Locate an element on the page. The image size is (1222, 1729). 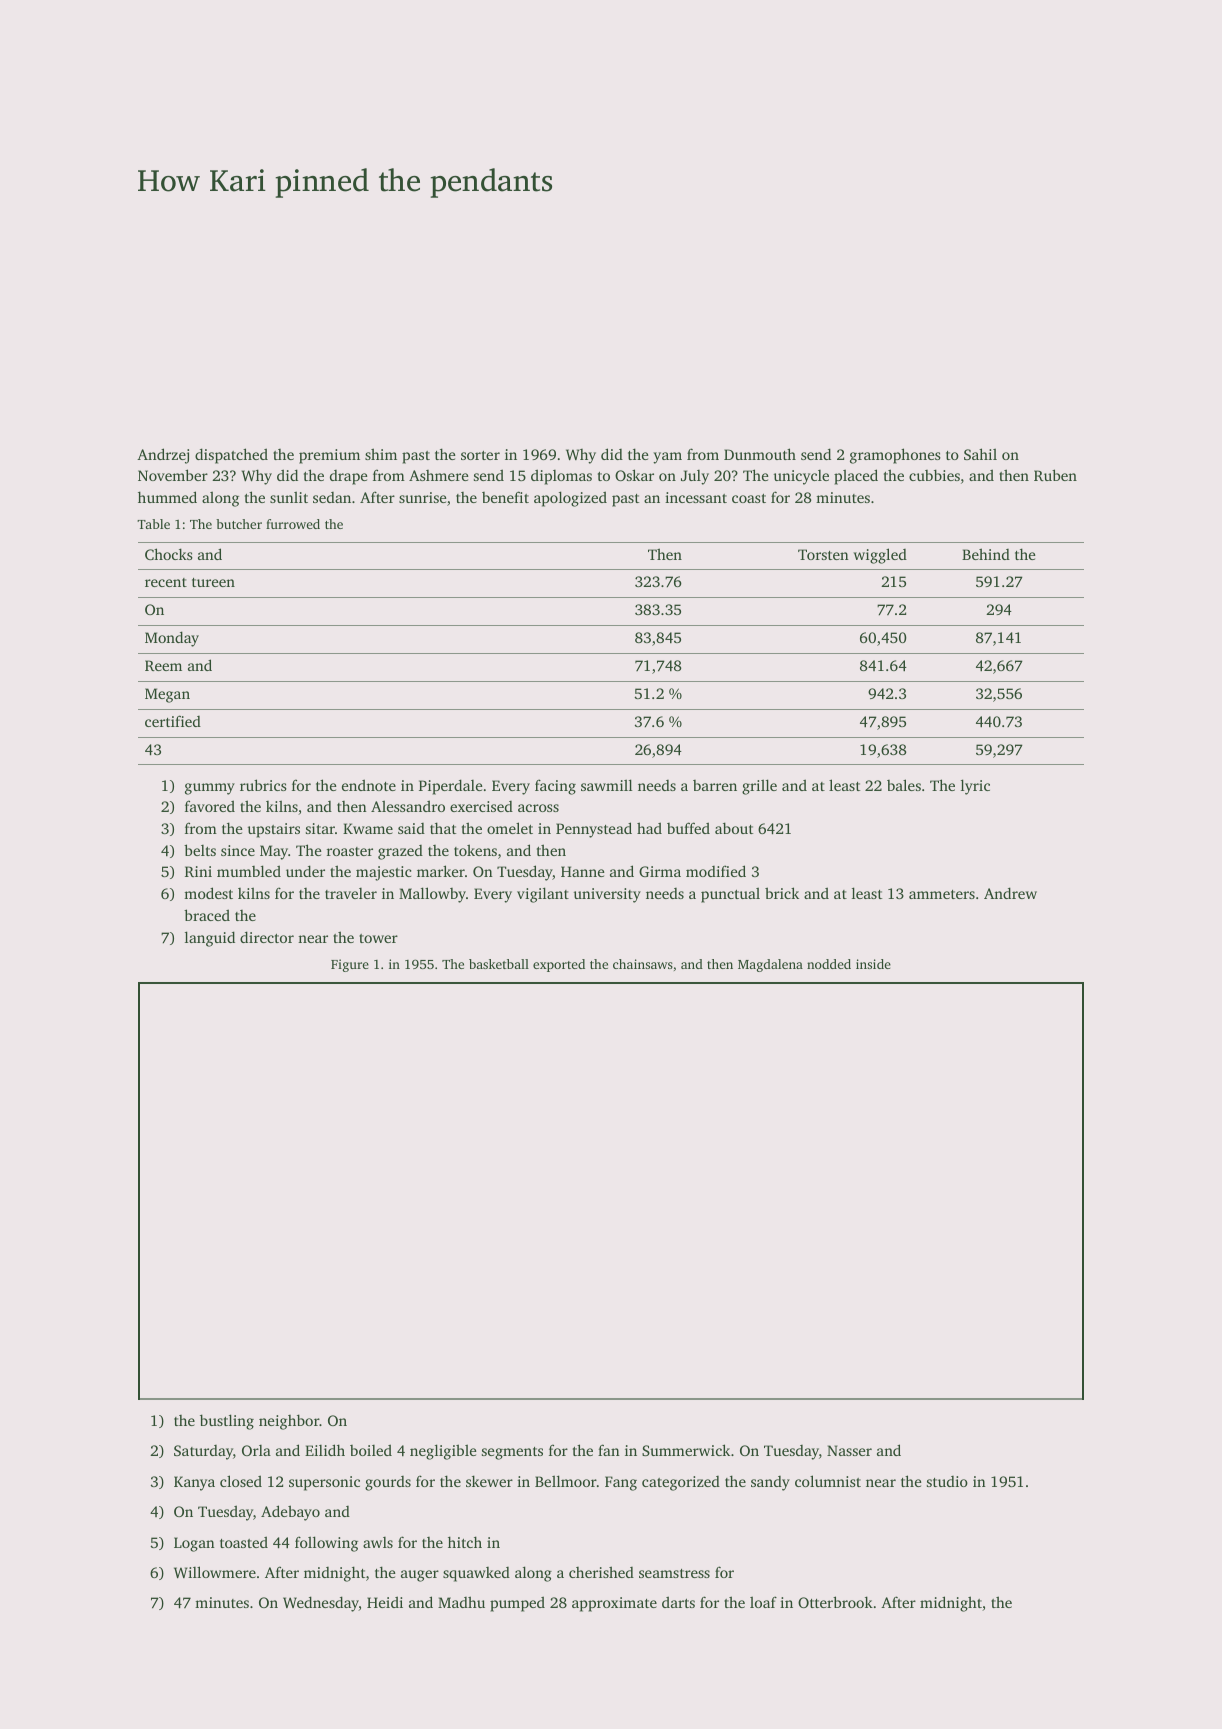
Wednesday is located at coordinates (321, 1604).
